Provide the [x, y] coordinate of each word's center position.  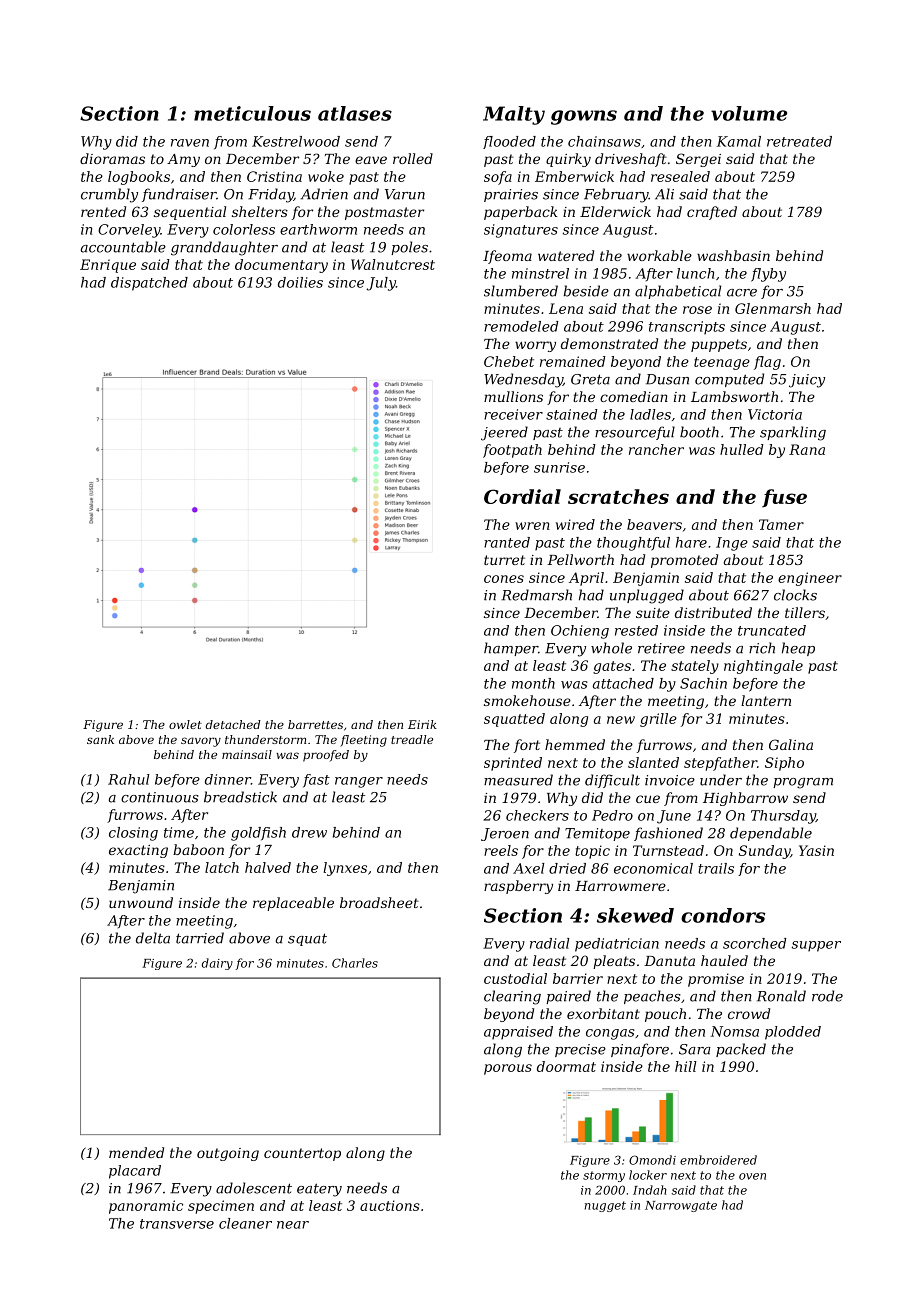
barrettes [315, 724]
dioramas [112, 158]
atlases [355, 113]
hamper [511, 649]
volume [749, 113]
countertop [302, 1154]
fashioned [668, 834]
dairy [217, 964]
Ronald [781, 996]
